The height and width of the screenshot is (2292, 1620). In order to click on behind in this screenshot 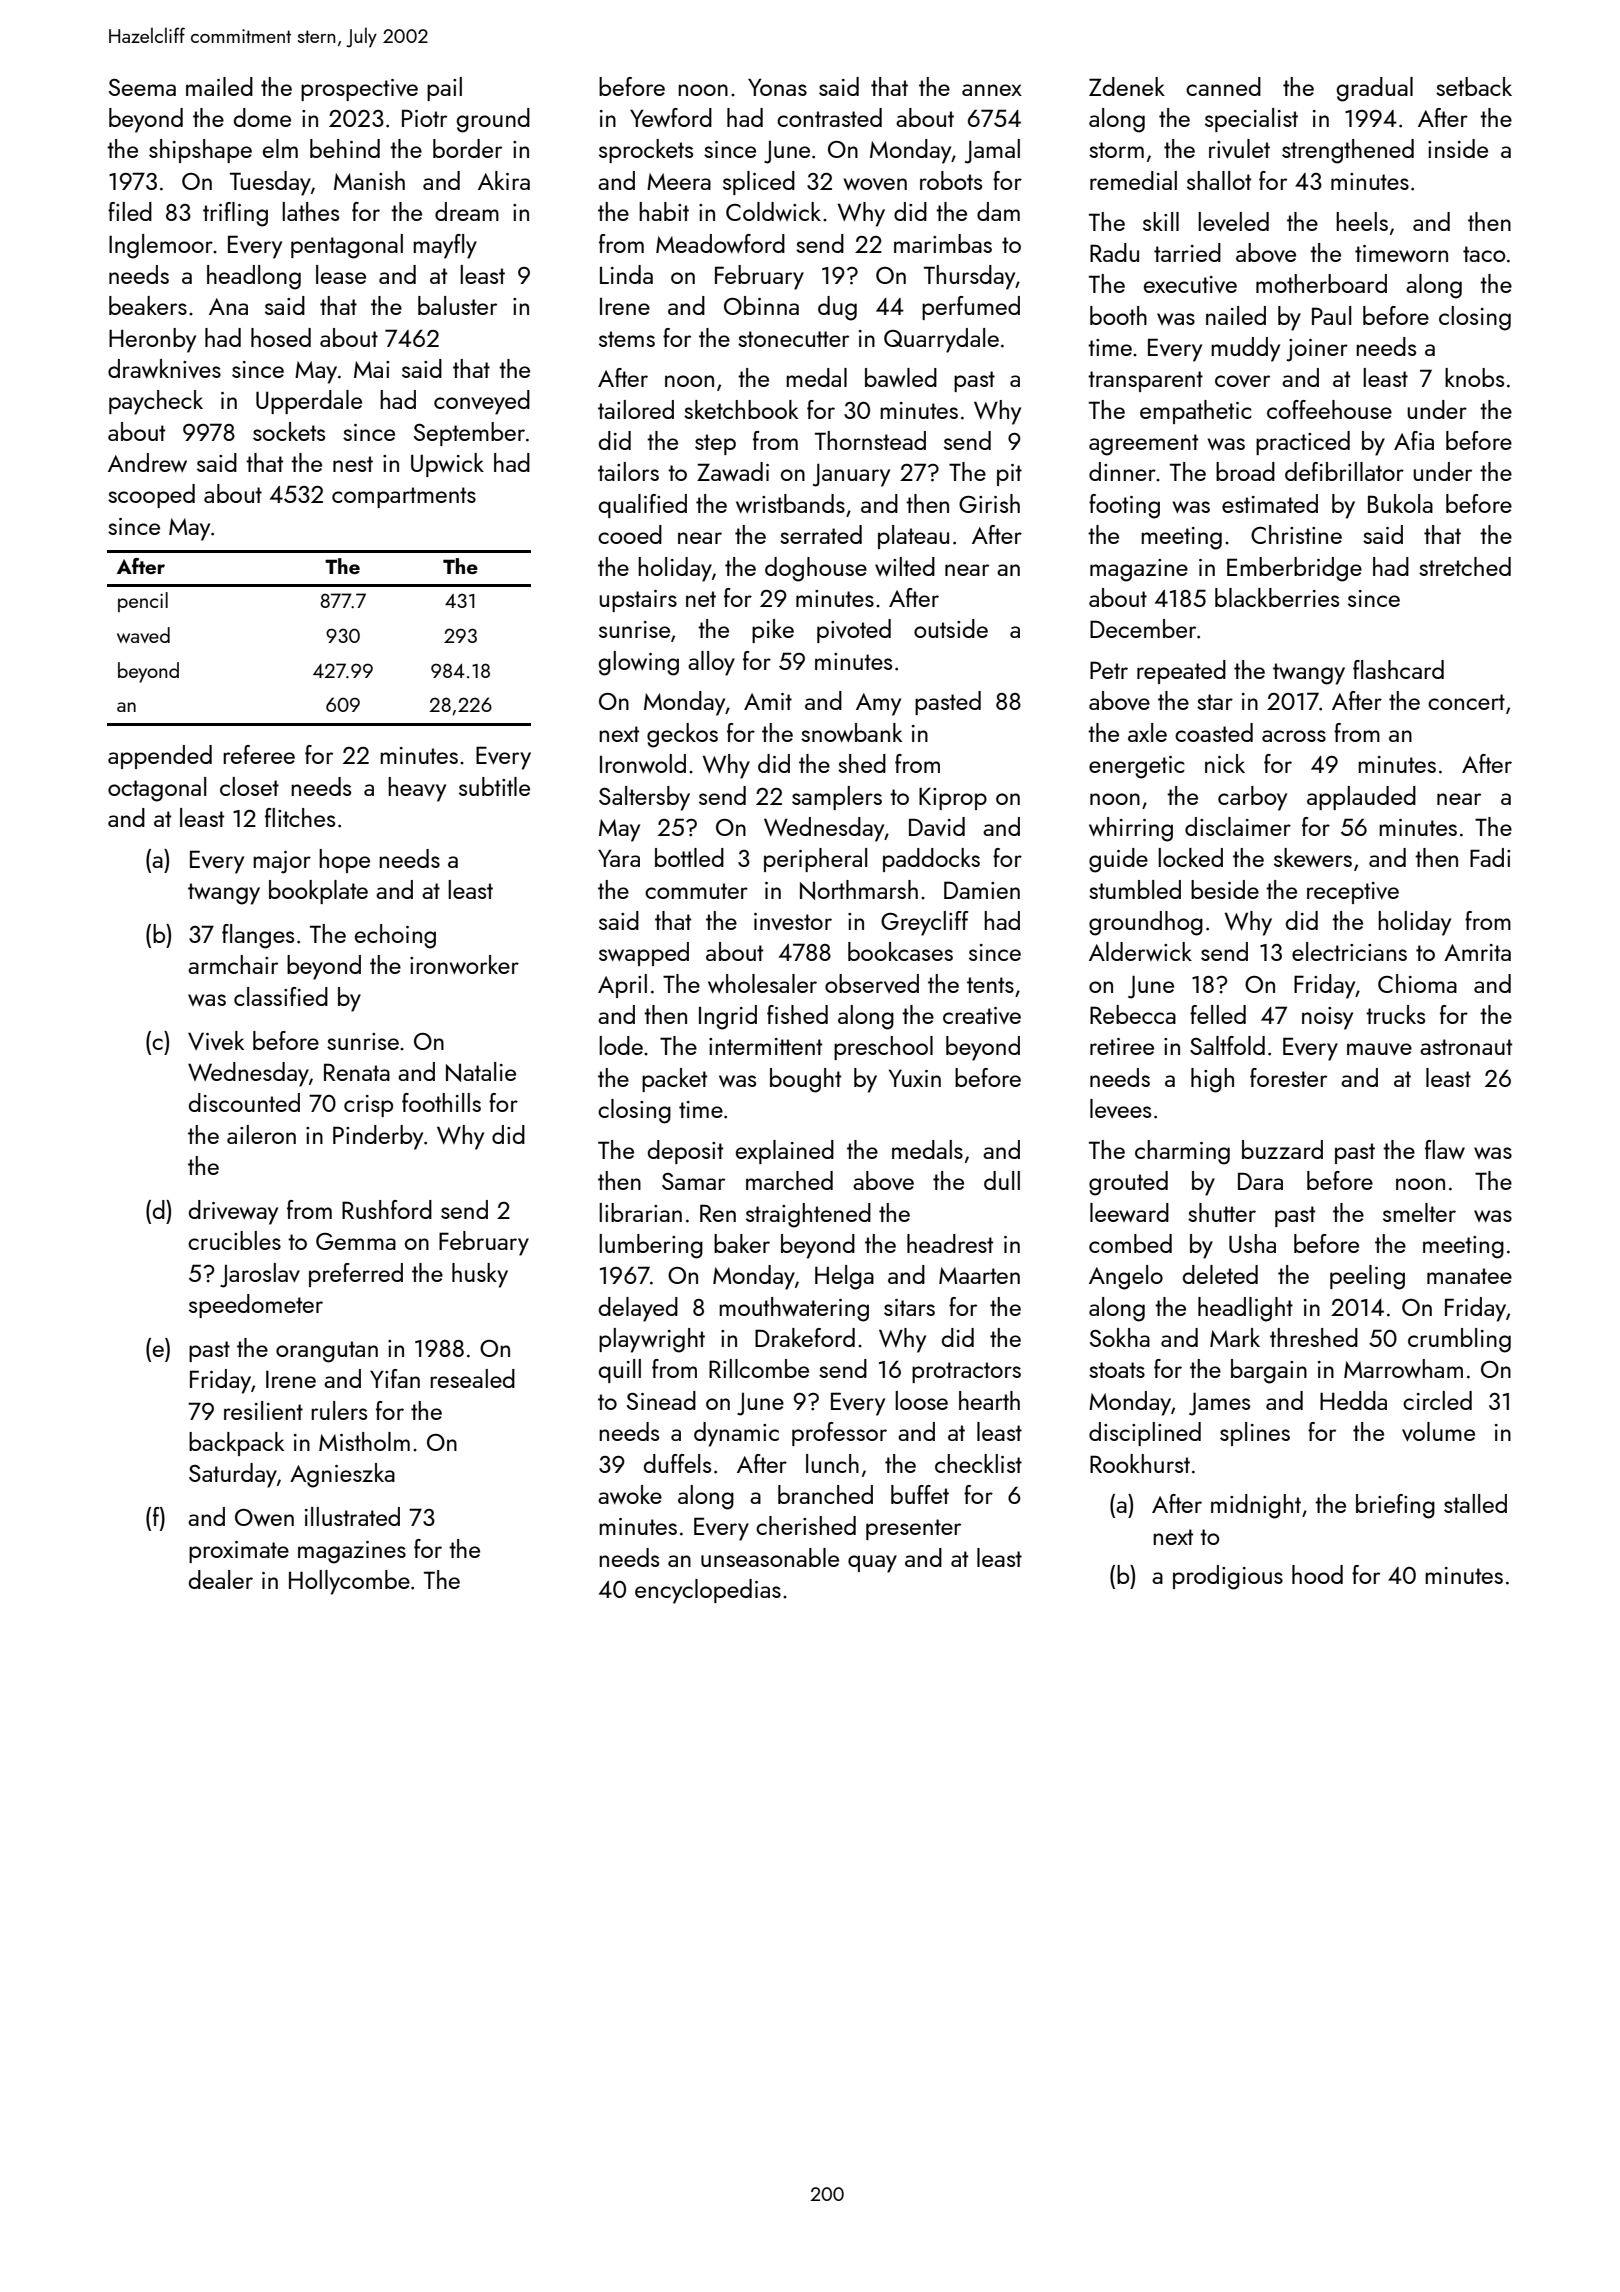, I will do `click(345, 148)`.
